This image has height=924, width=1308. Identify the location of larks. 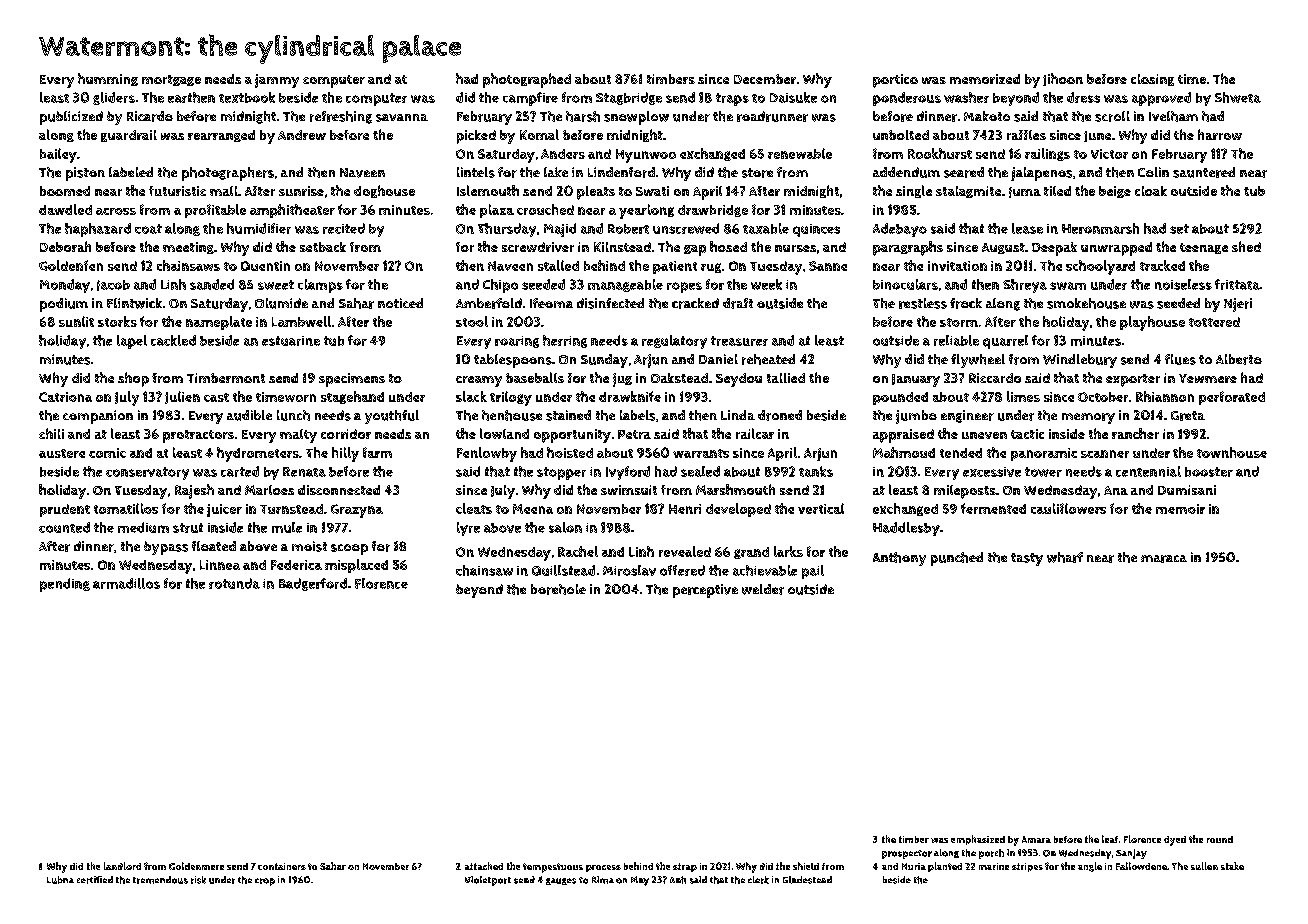
(788, 551).
